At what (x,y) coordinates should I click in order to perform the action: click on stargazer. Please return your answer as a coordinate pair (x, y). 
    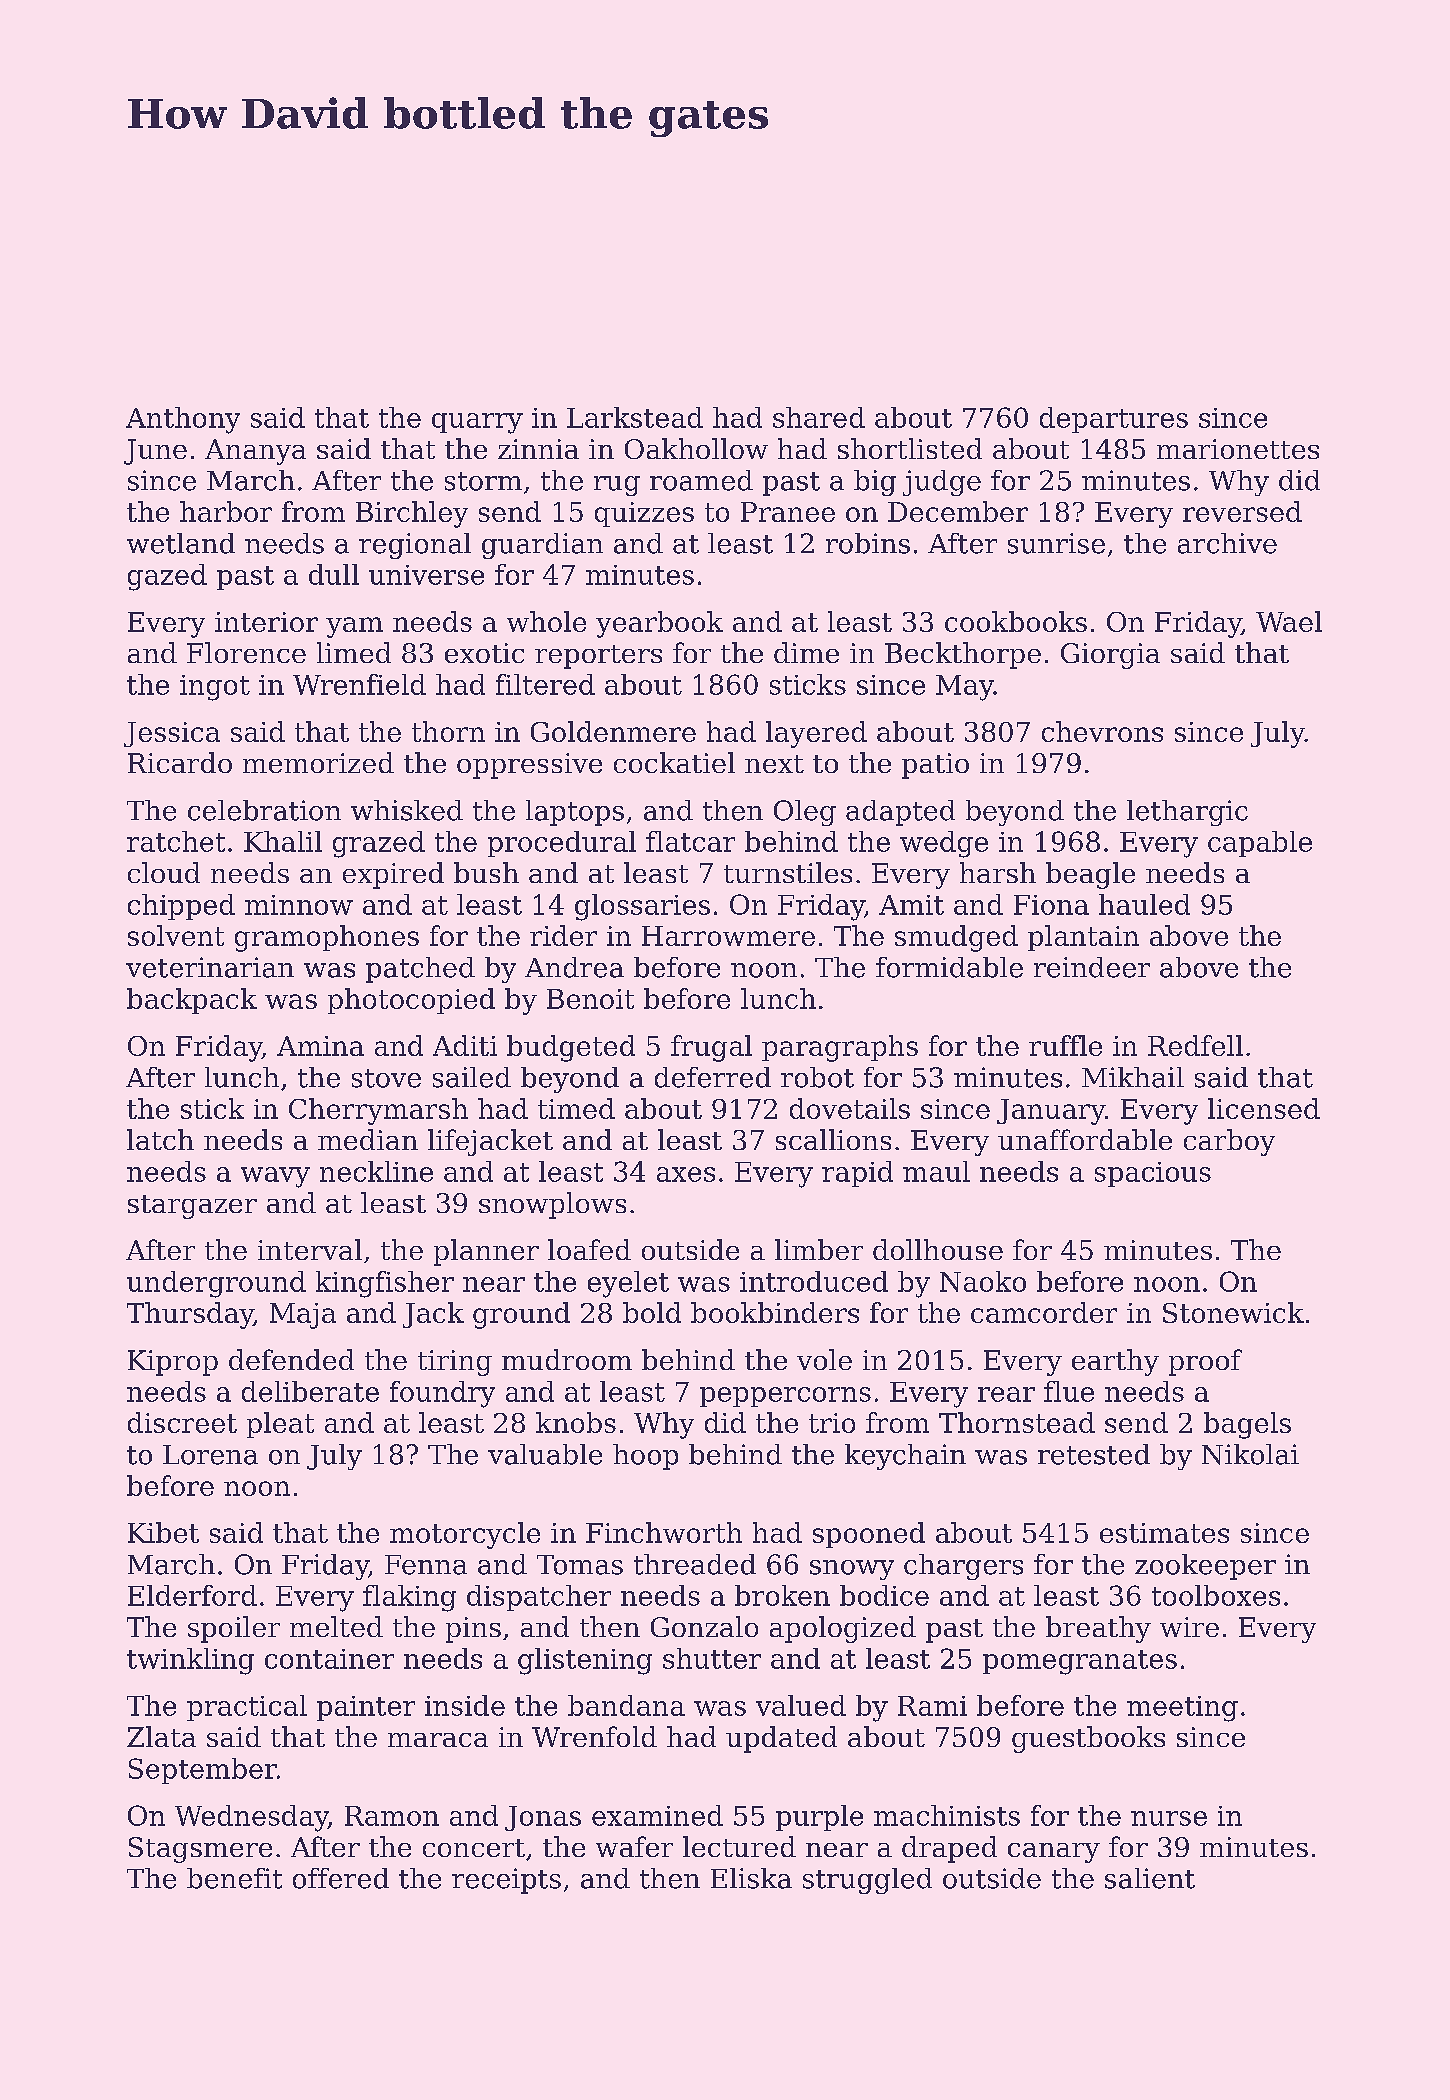
    Looking at the image, I should click on (192, 1207).
